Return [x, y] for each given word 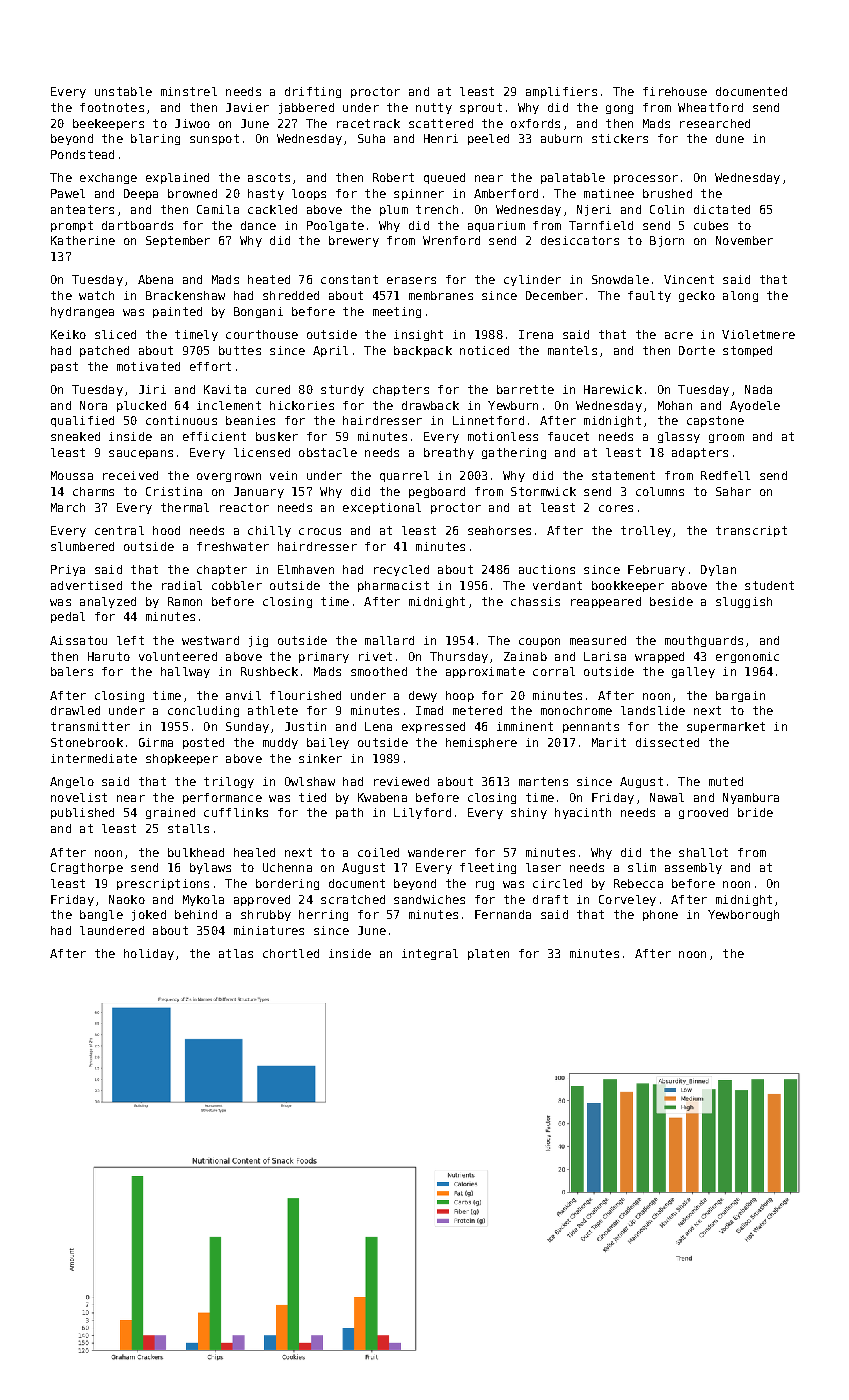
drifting [313, 92]
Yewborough [743, 915]
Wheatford [710, 107]
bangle [101, 915]
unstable [123, 91]
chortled [291, 953]
